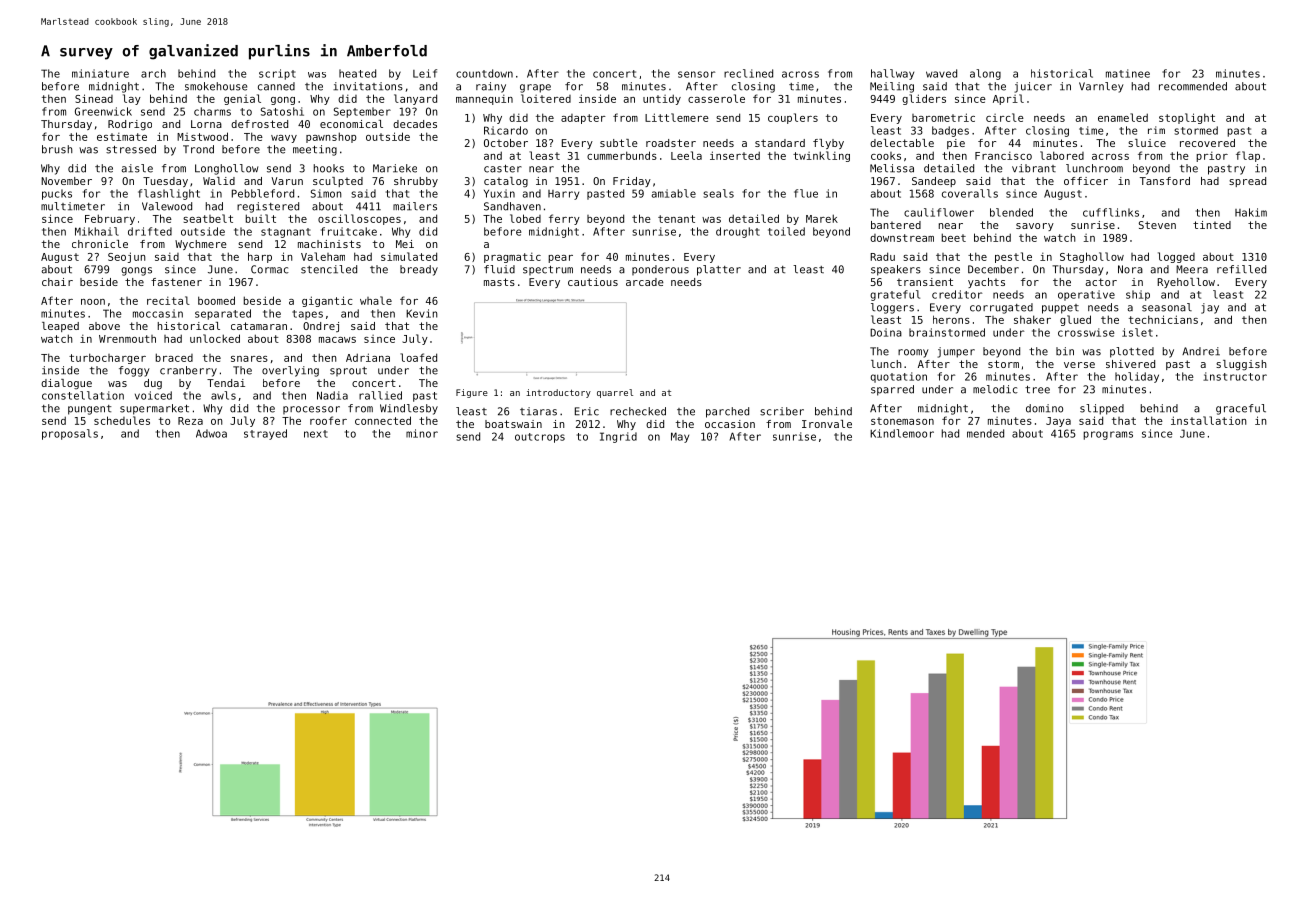 The height and width of the image is (924, 1308). I want to click on sluice, so click(1147, 143).
